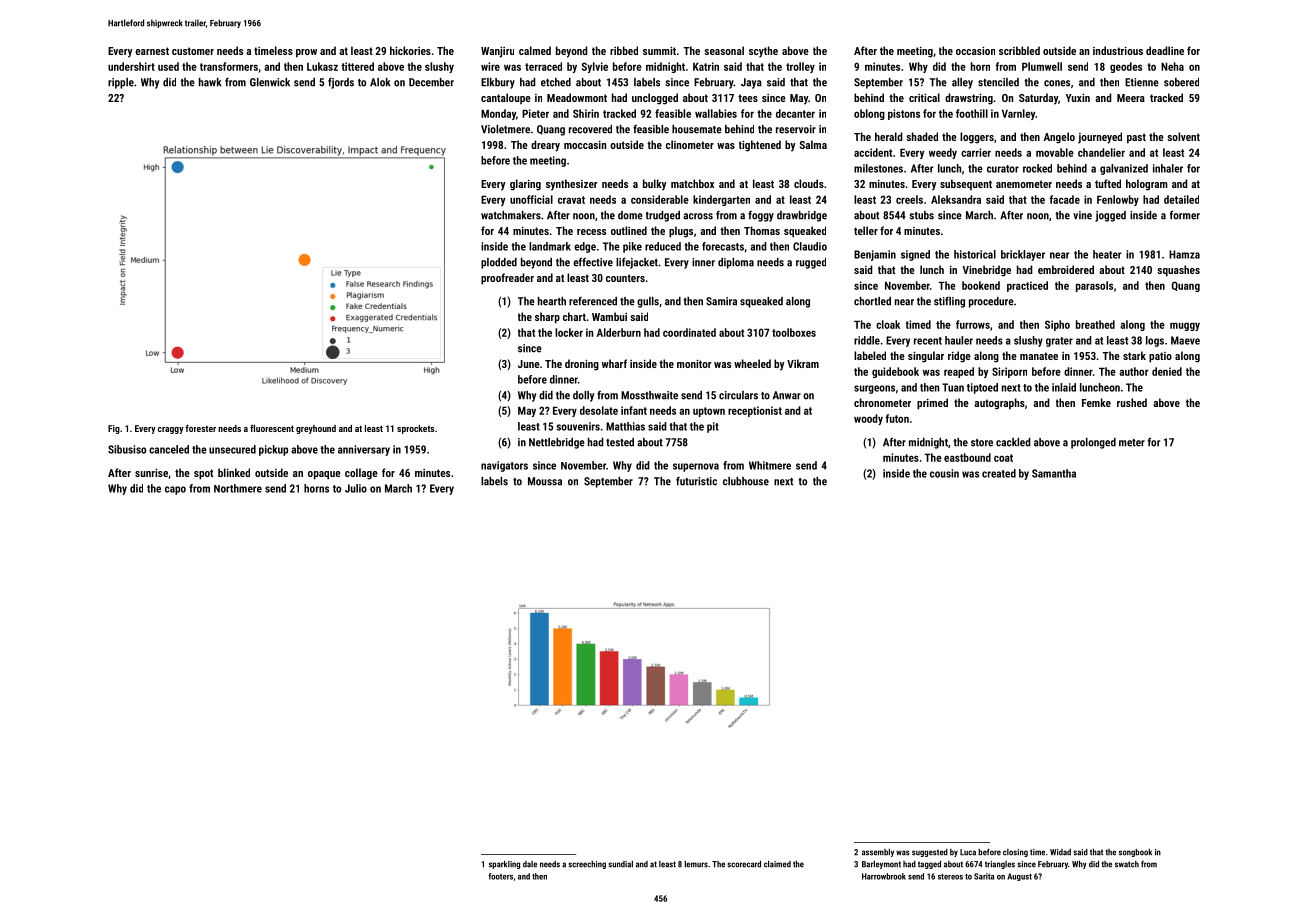 Image resolution: width=1308 pixels, height=924 pixels. What do you see at coordinates (984, 876) in the page?
I see `Sarita` at bounding box center [984, 876].
